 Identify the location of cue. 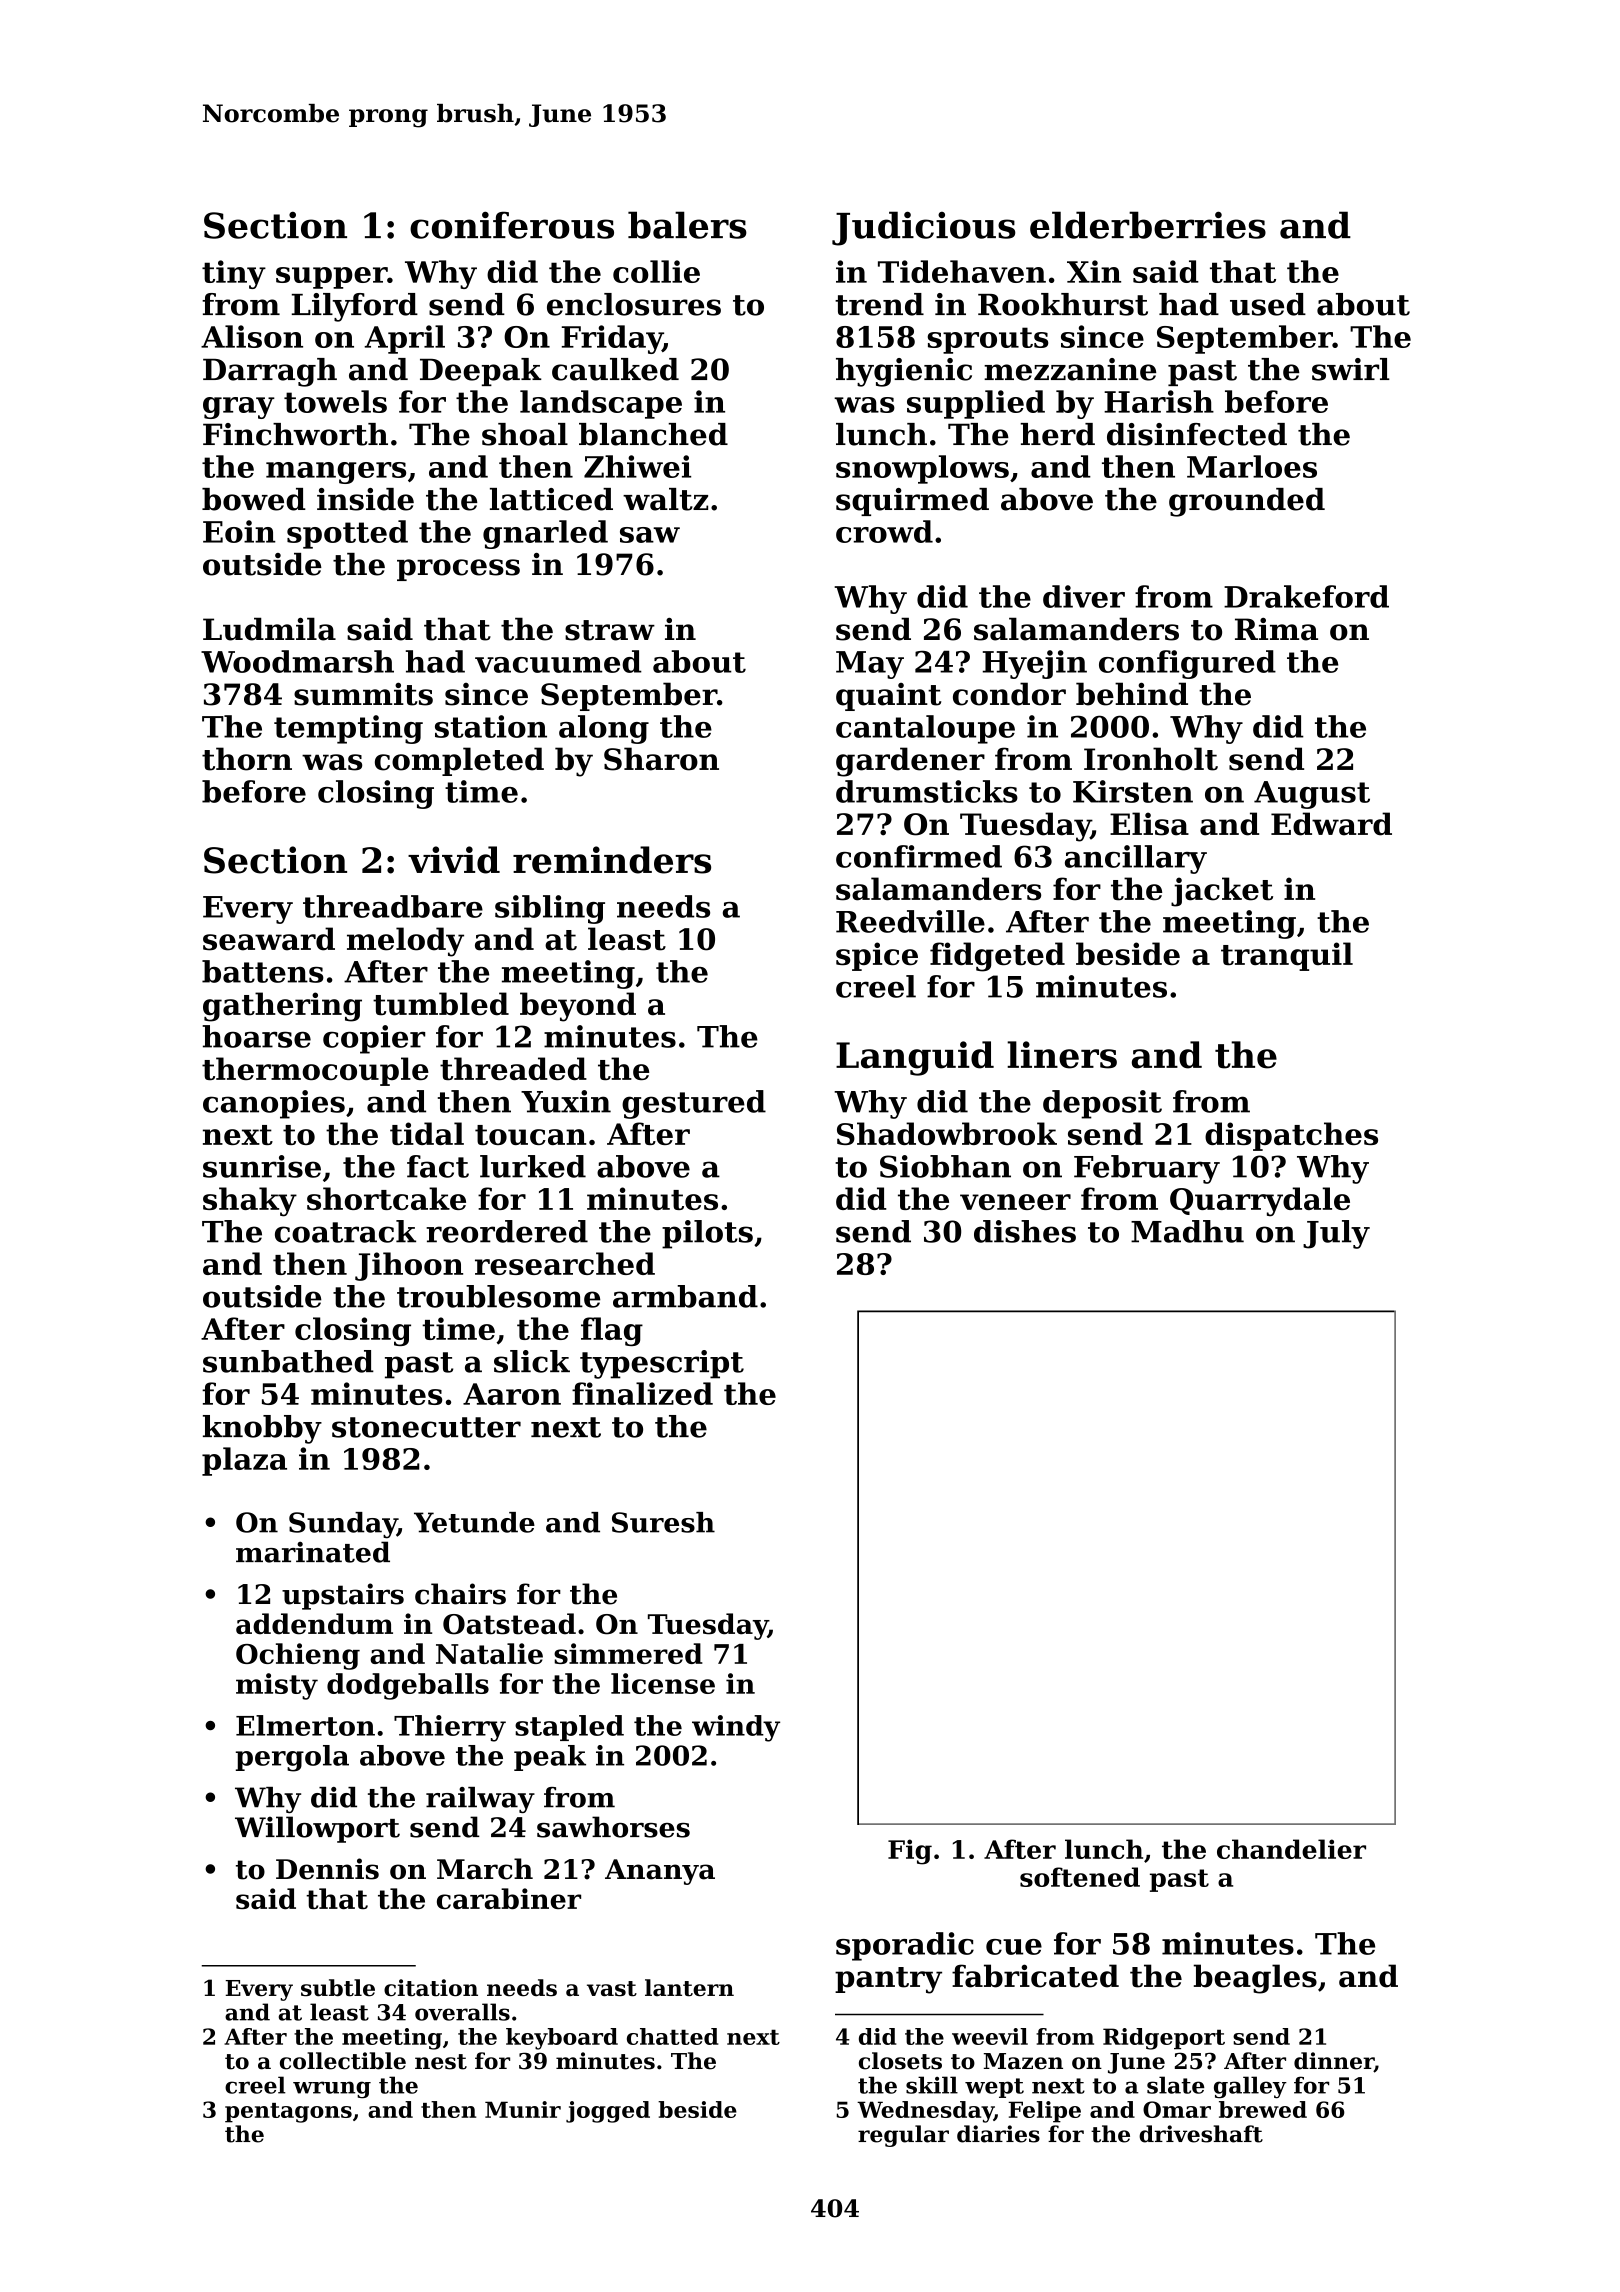
(1014, 1947).
